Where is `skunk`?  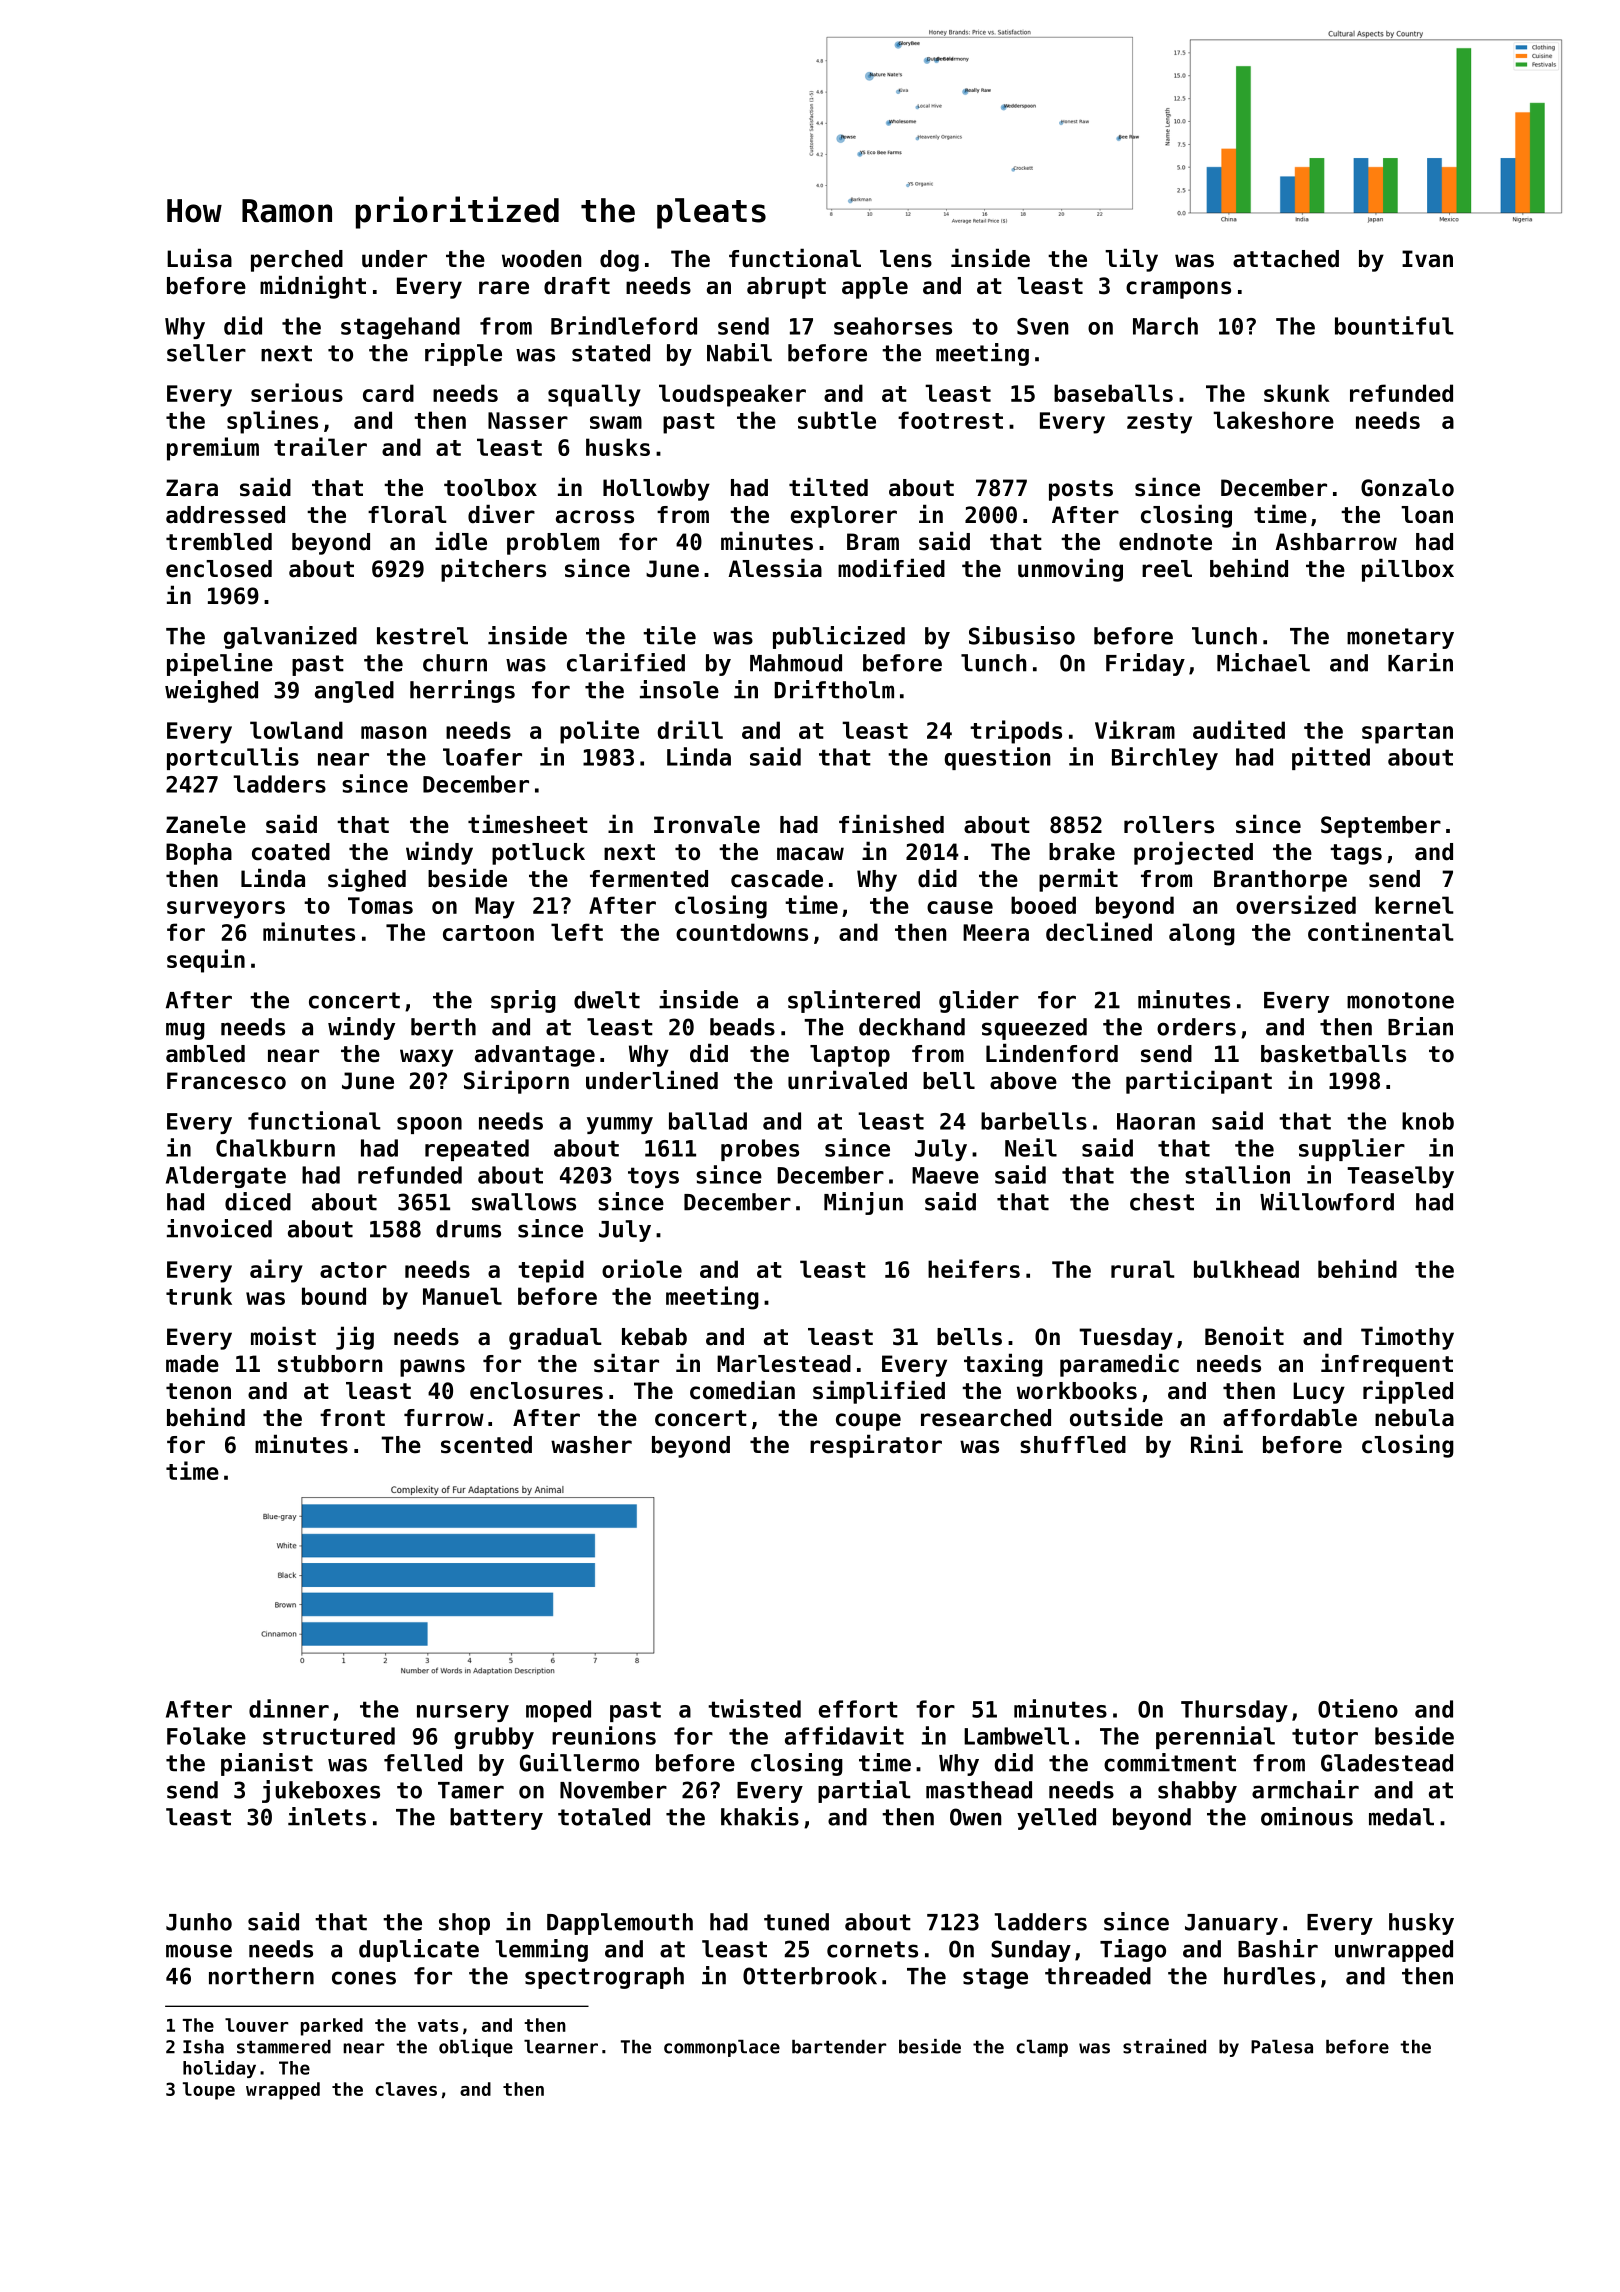
skunk is located at coordinates (1297, 393).
